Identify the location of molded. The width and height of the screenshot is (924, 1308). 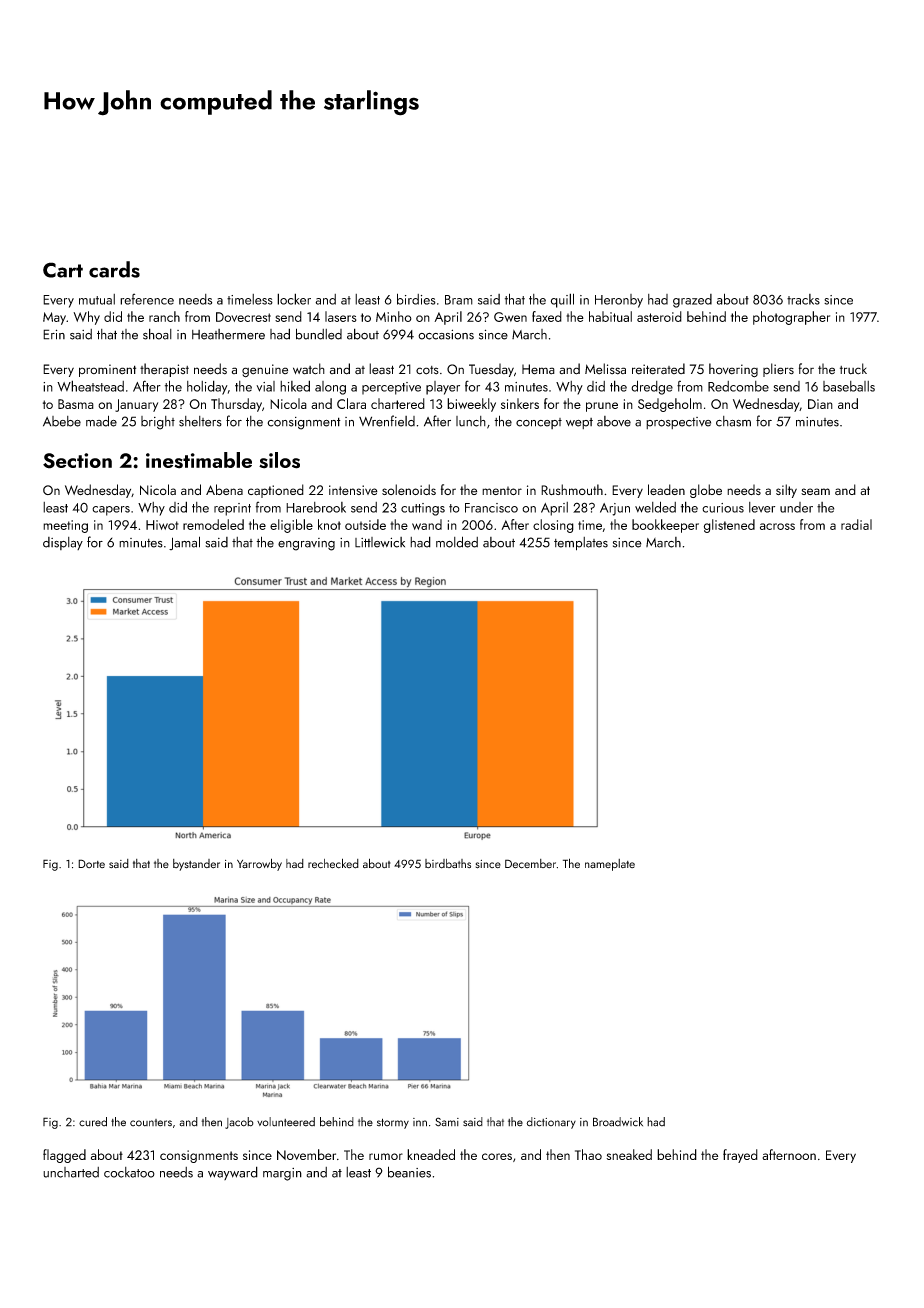
(457, 542).
